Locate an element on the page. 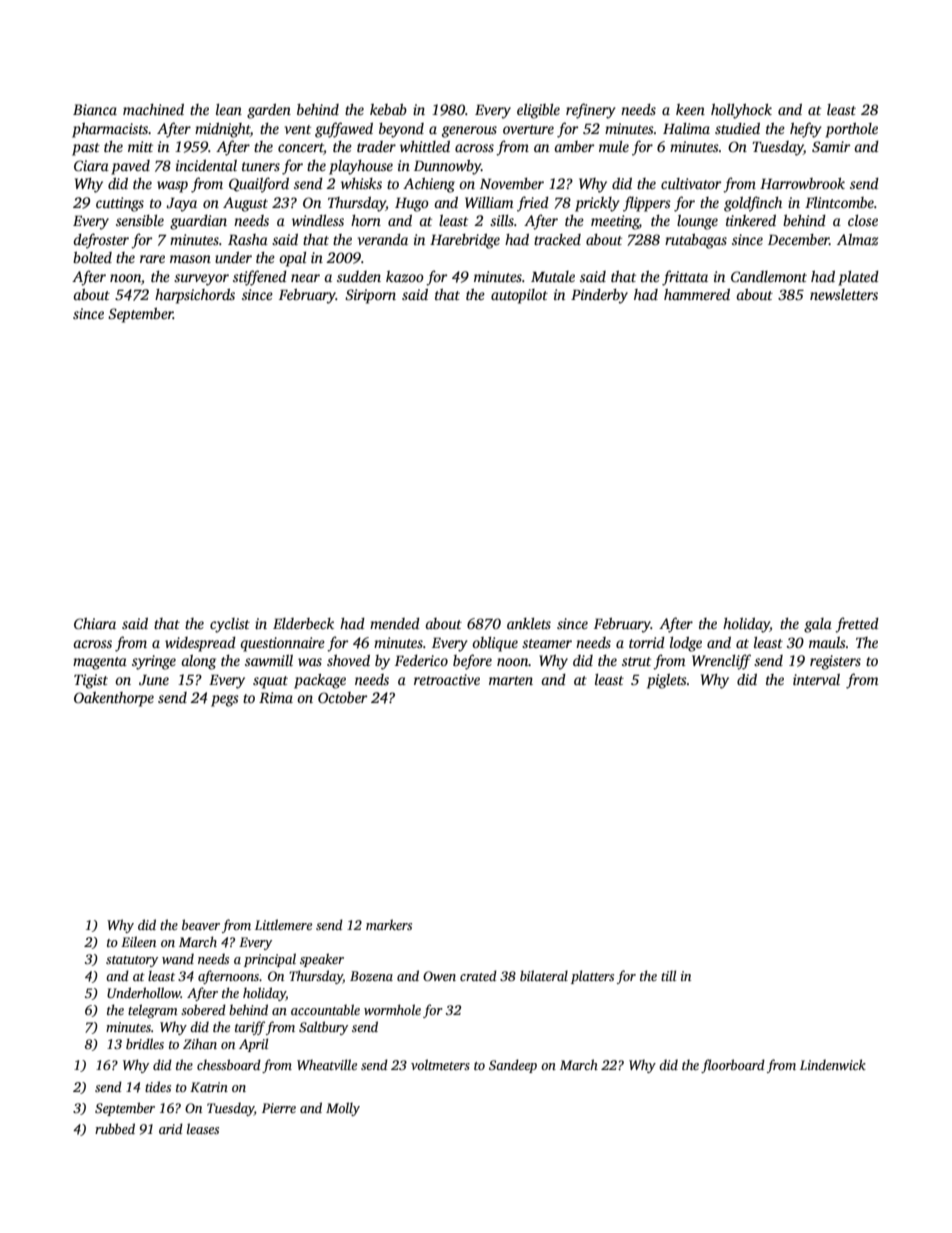 Image resolution: width=952 pixels, height=1233 pixels. markers is located at coordinates (389, 924).
